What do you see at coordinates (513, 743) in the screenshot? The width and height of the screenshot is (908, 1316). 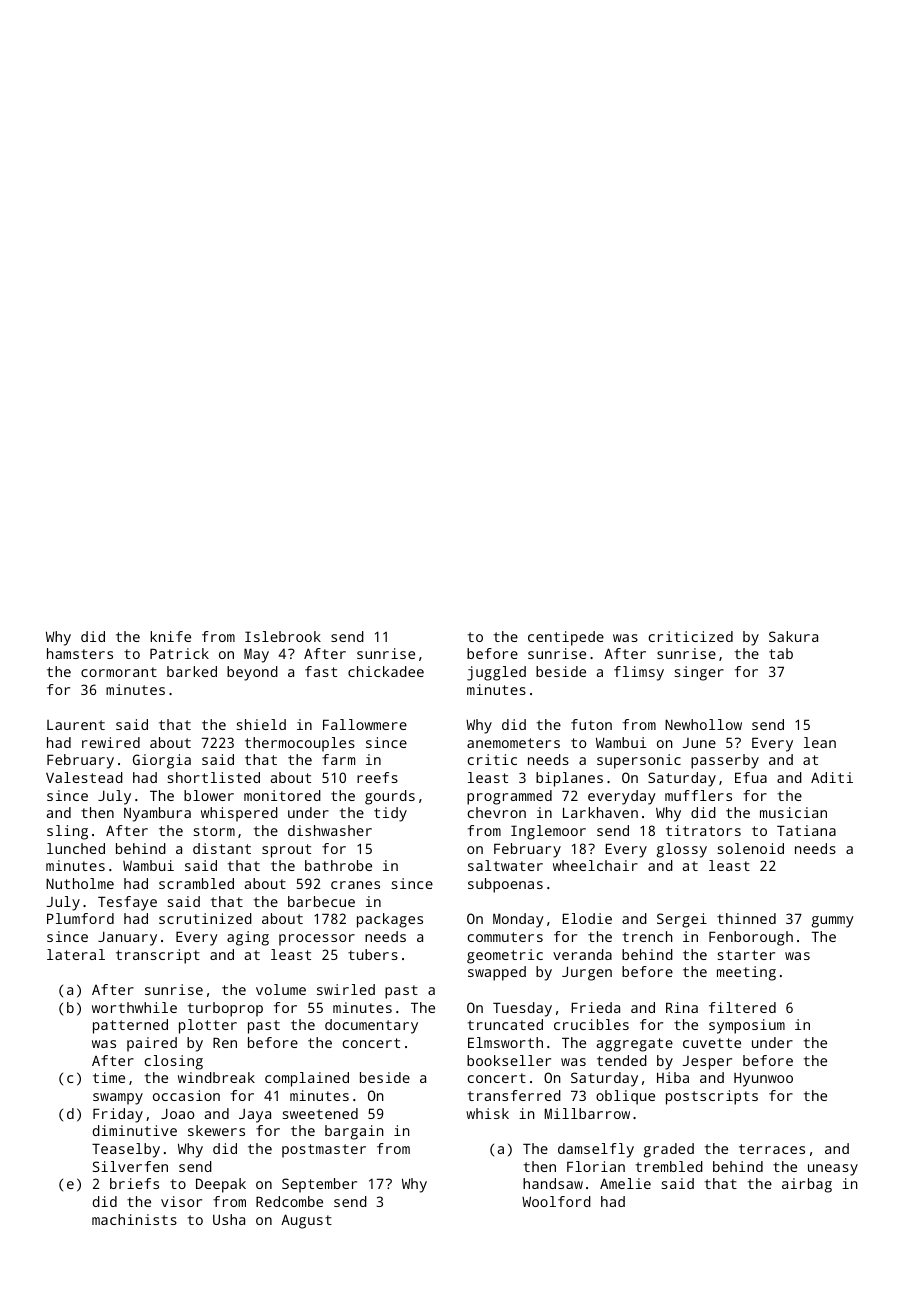 I see `anemometers` at bounding box center [513, 743].
